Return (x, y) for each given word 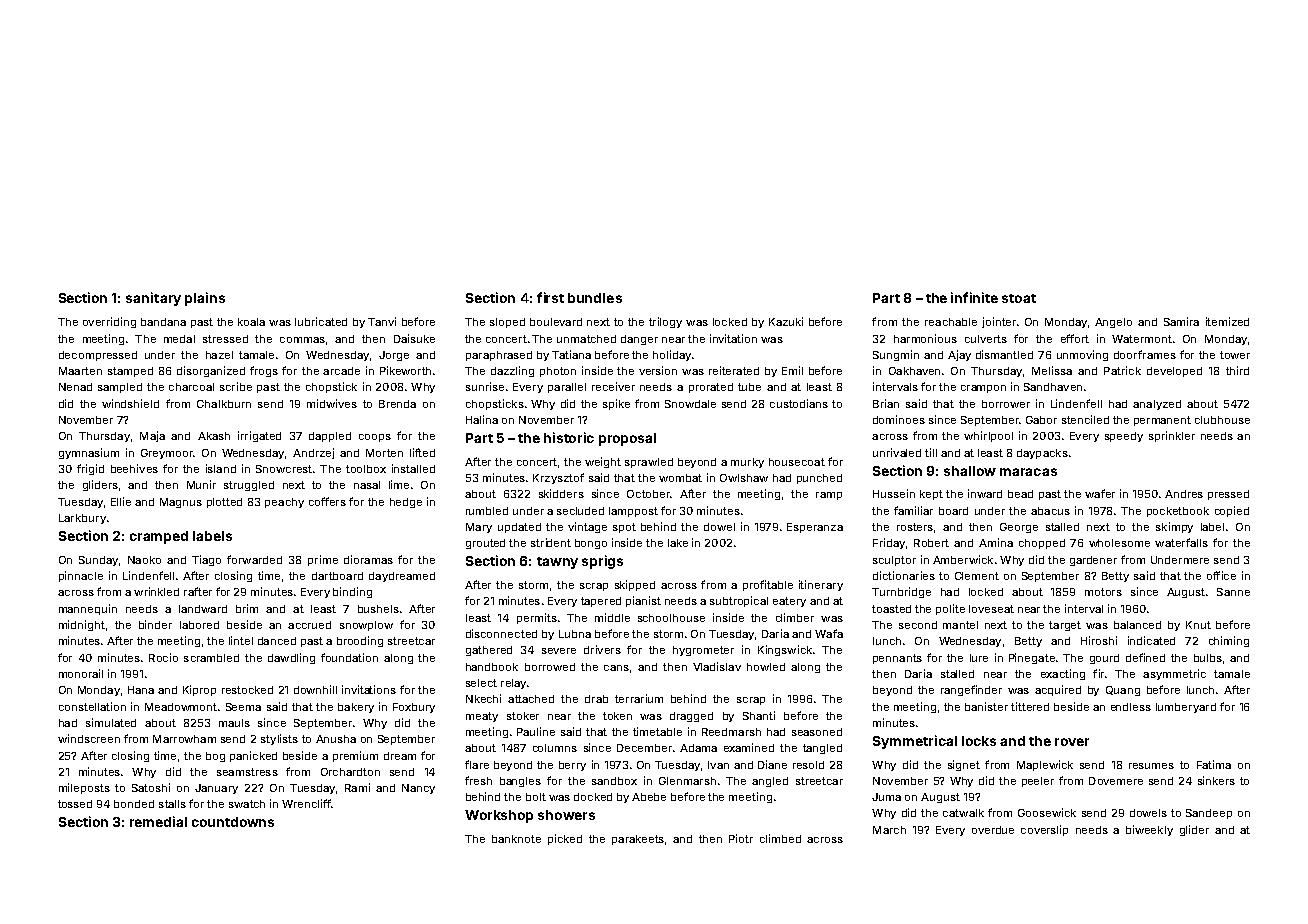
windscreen (89, 738)
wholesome (1119, 543)
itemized (1227, 321)
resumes (1151, 766)
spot (624, 528)
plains (205, 299)
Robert (931, 543)
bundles (595, 298)
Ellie (121, 501)
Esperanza (815, 528)
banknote (516, 839)
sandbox (614, 781)
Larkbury (82, 519)
